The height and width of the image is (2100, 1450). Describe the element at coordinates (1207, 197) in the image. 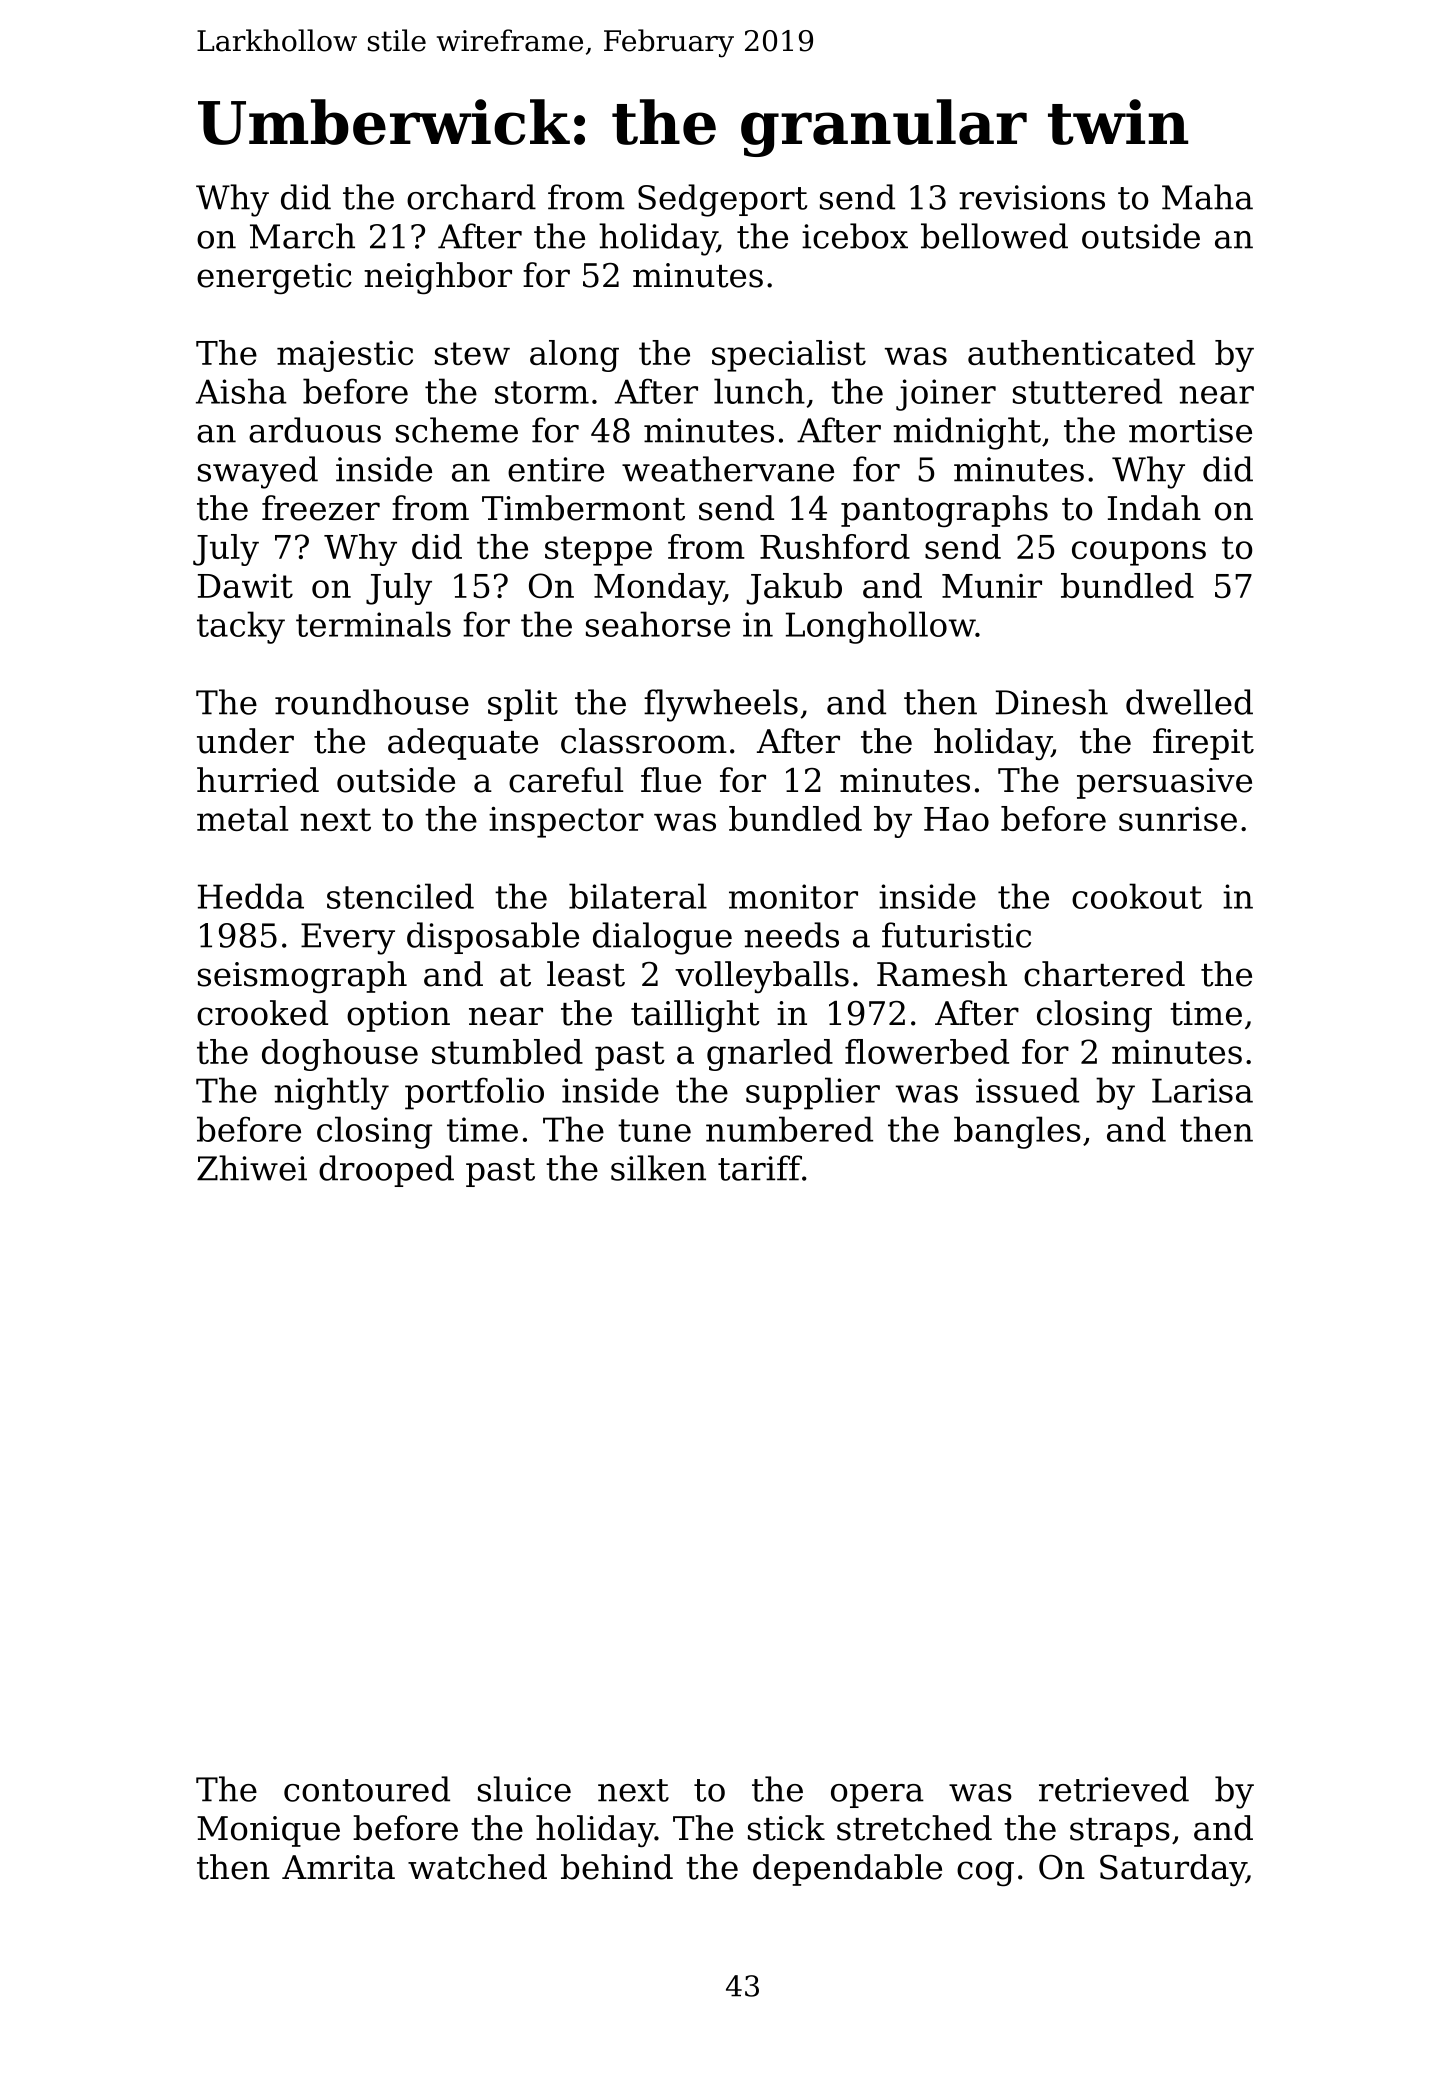

I see `Maha` at that location.
